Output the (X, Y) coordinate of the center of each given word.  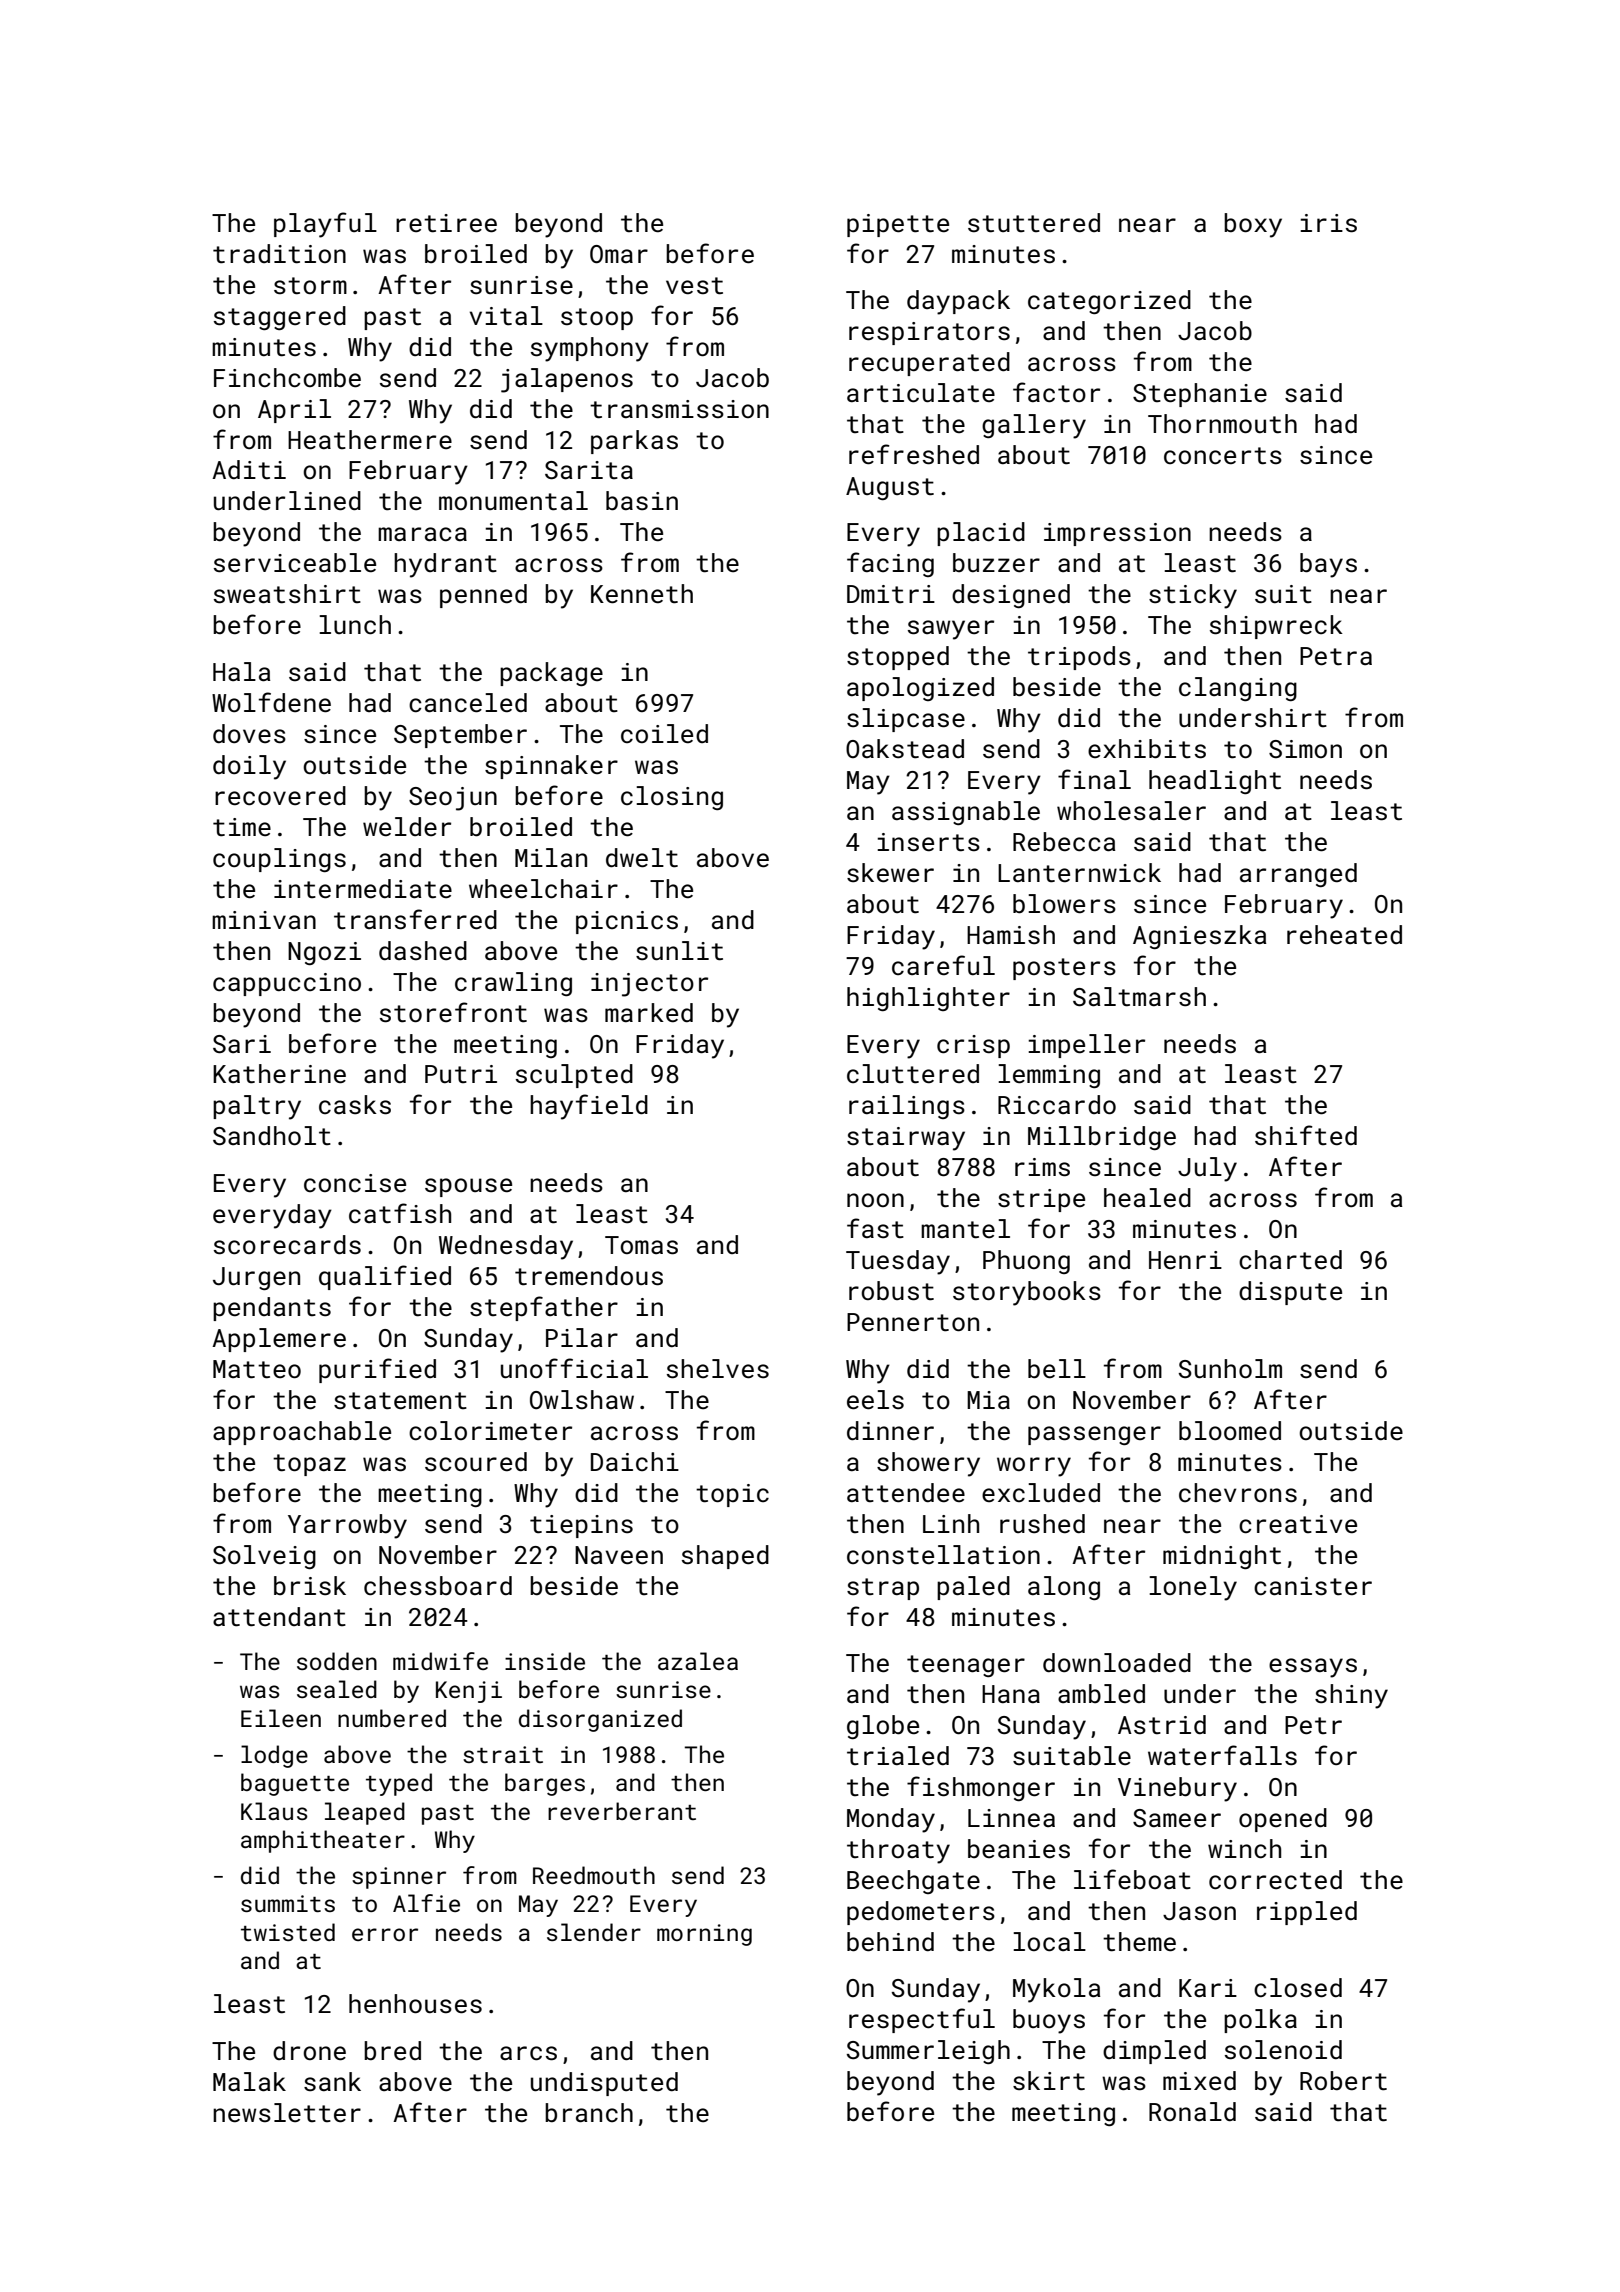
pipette (898, 225)
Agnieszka (1199, 937)
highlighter (928, 999)
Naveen (619, 1555)
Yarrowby (347, 1526)
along (1064, 1588)
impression (1117, 534)
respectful (922, 2020)
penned (483, 596)
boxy (1253, 225)
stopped (898, 658)
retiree (446, 223)
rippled (1307, 1913)
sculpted (574, 1076)
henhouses (415, 2004)
